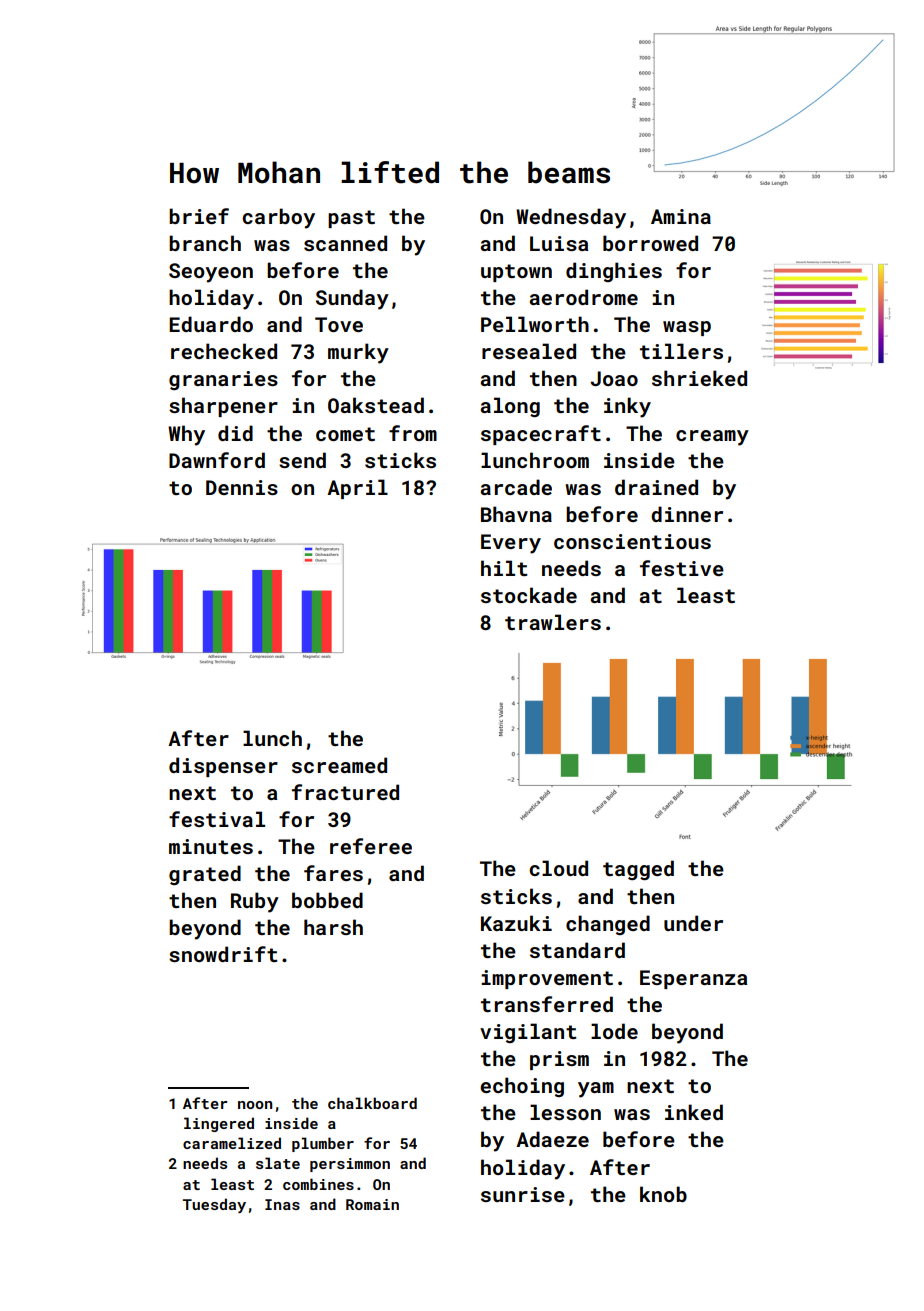 This screenshot has width=924, height=1311. Describe the element at coordinates (559, 243) in the screenshot. I see `Luisa` at that location.
